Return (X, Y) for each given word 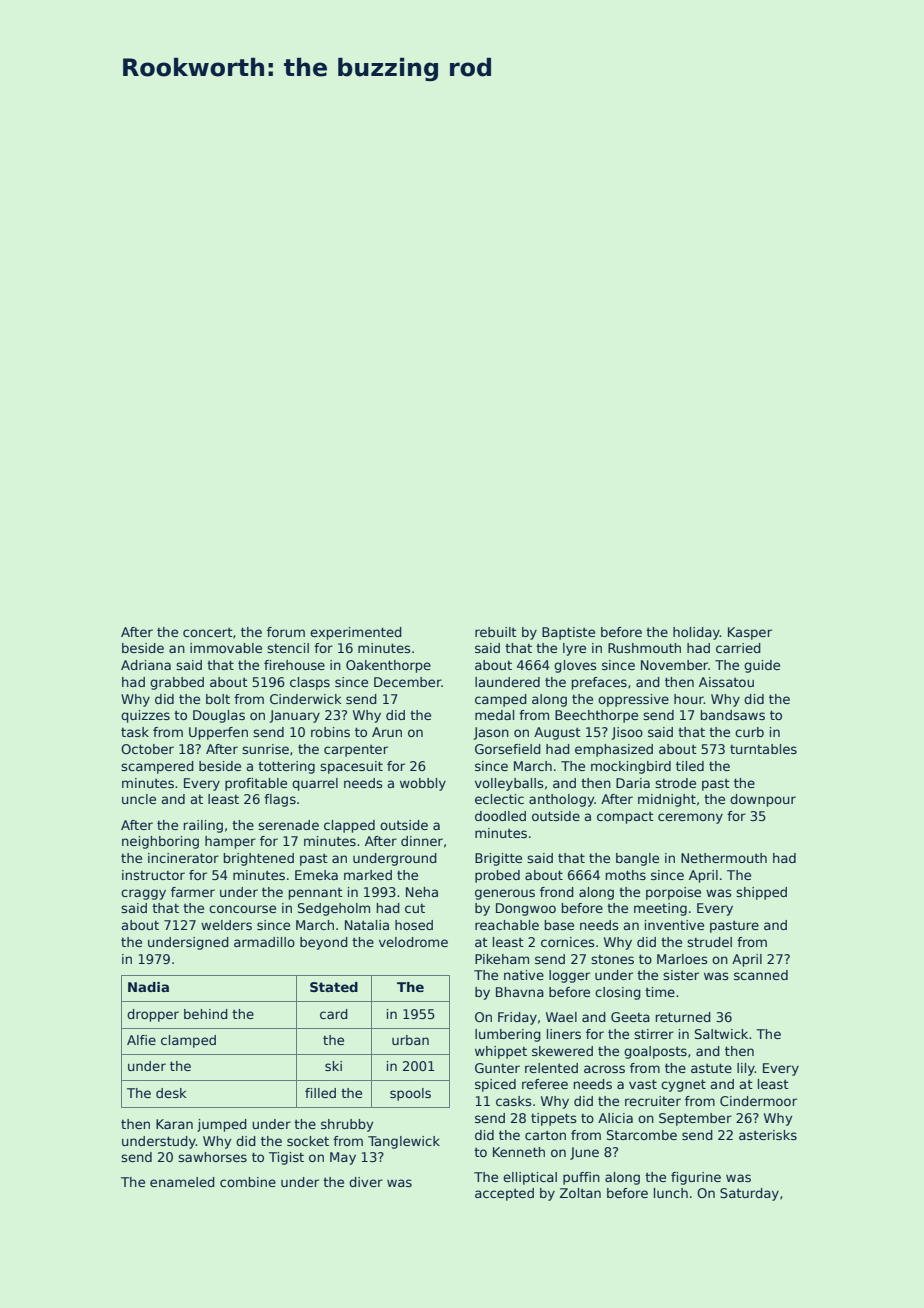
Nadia (148, 987)
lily (746, 1069)
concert (208, 632)
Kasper (750, 633)
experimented (356, 633)
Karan (174, 1124)
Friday (517, 1018)
